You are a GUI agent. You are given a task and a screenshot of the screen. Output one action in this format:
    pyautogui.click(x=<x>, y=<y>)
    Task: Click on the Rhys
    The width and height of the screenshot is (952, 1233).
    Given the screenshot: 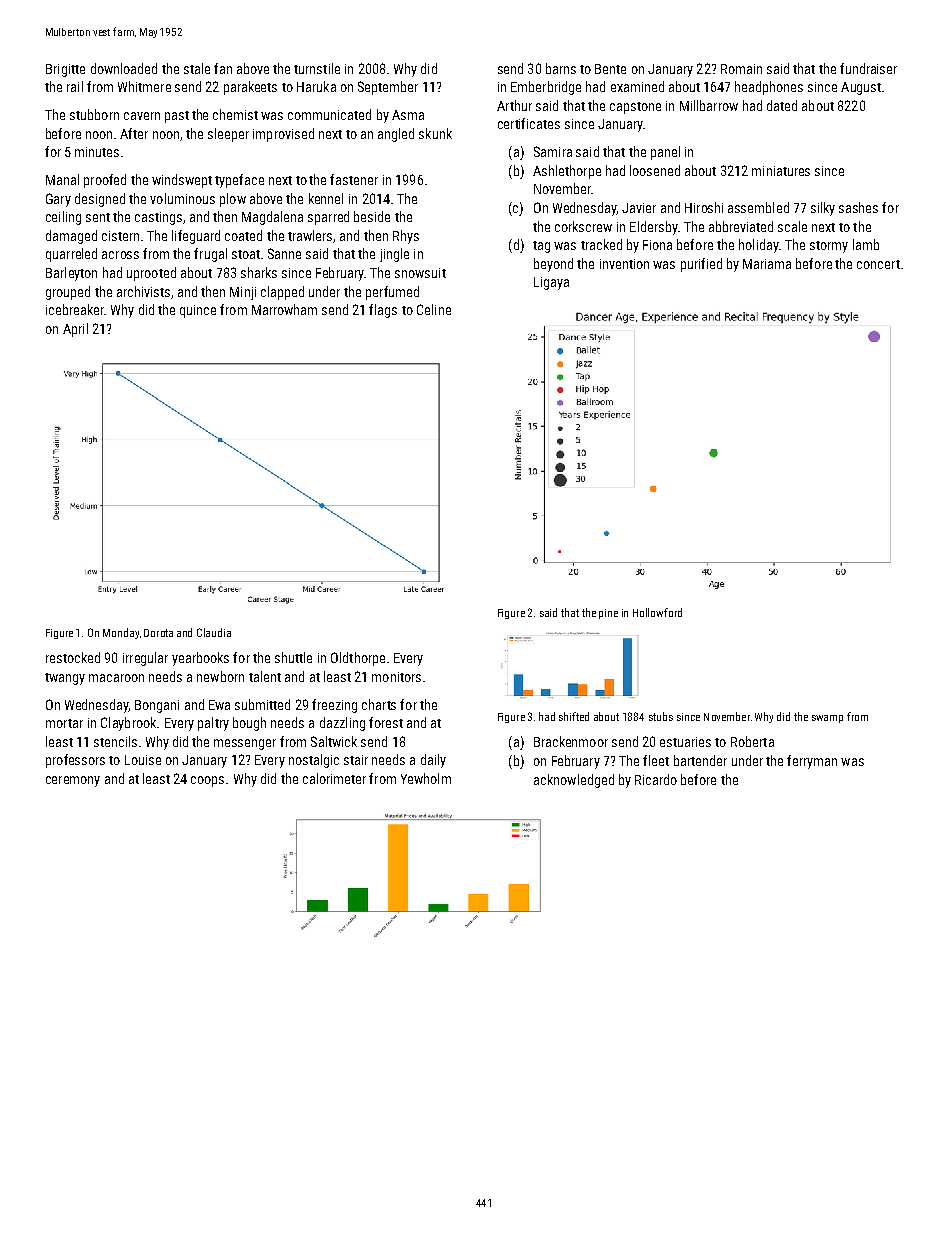 What is the action you would take?
    pyautogui.click(x=406, y=237)
